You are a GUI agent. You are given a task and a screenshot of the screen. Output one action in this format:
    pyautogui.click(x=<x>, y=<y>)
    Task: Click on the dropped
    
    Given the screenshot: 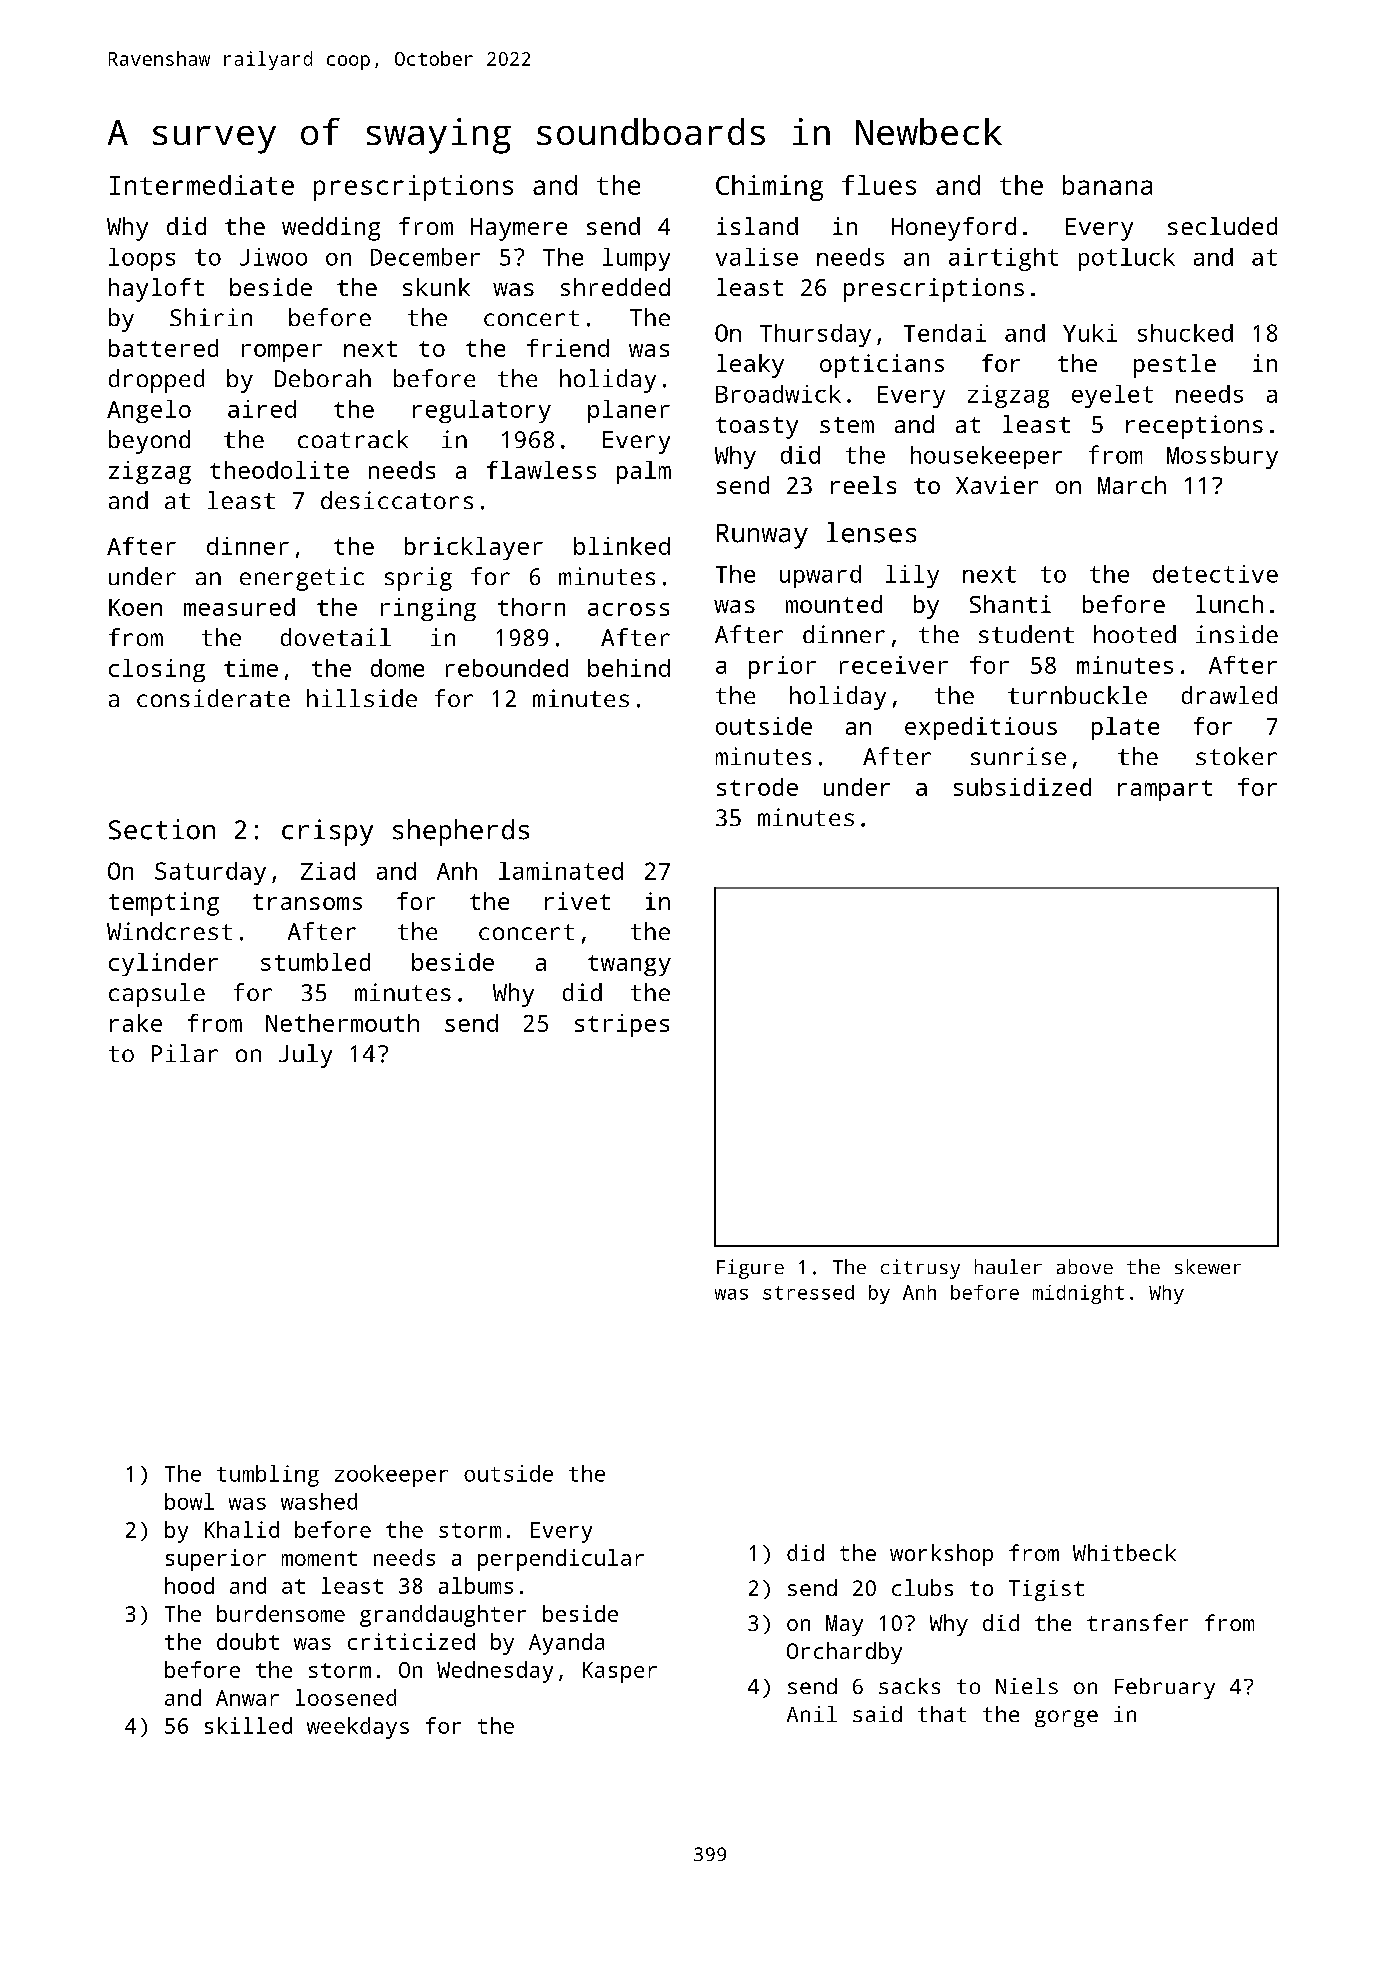 What is the action you would take?
    pyautogui.click(x=156, y=381)
